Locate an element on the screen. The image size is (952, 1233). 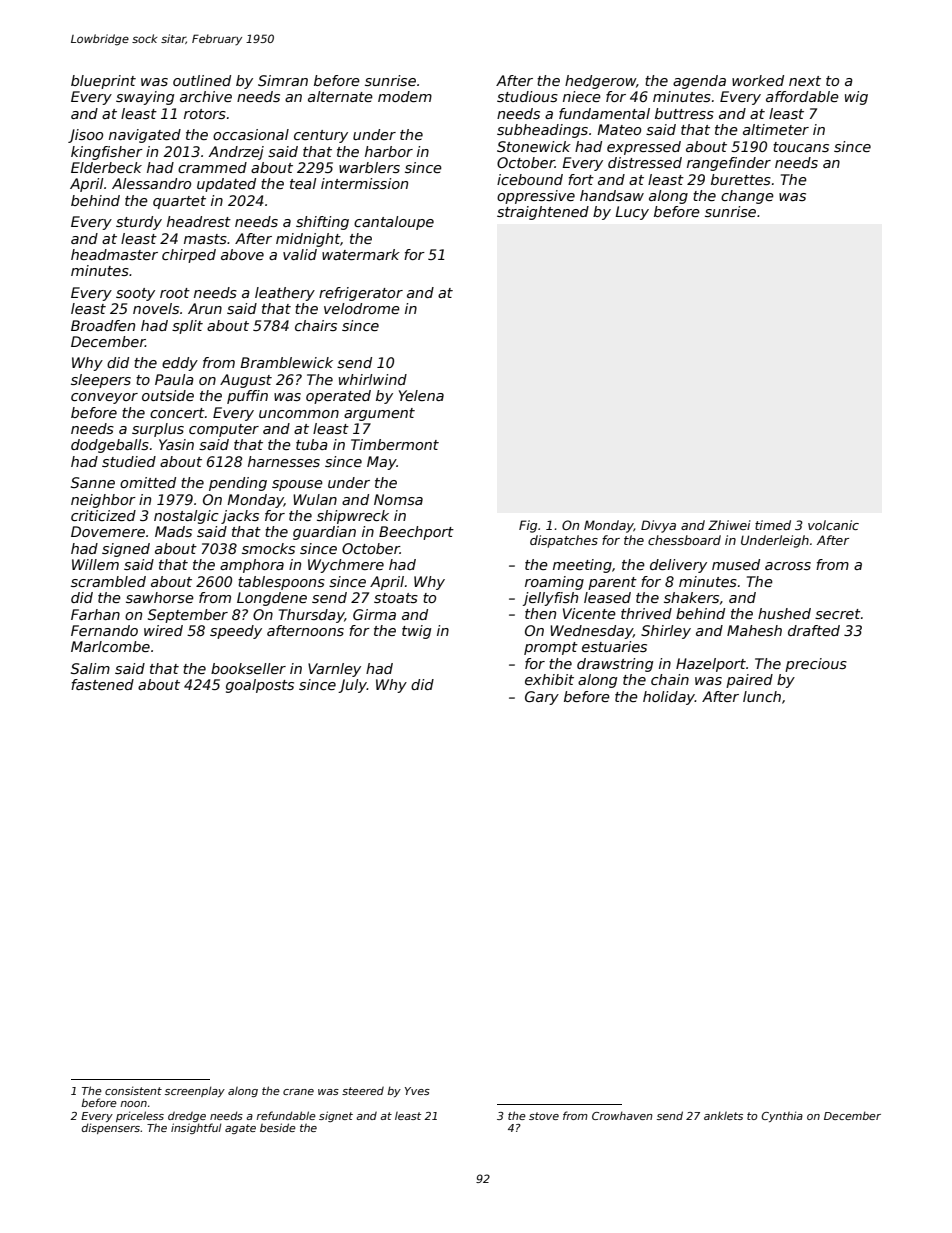
amphora is located at coordinates (252, 566).
